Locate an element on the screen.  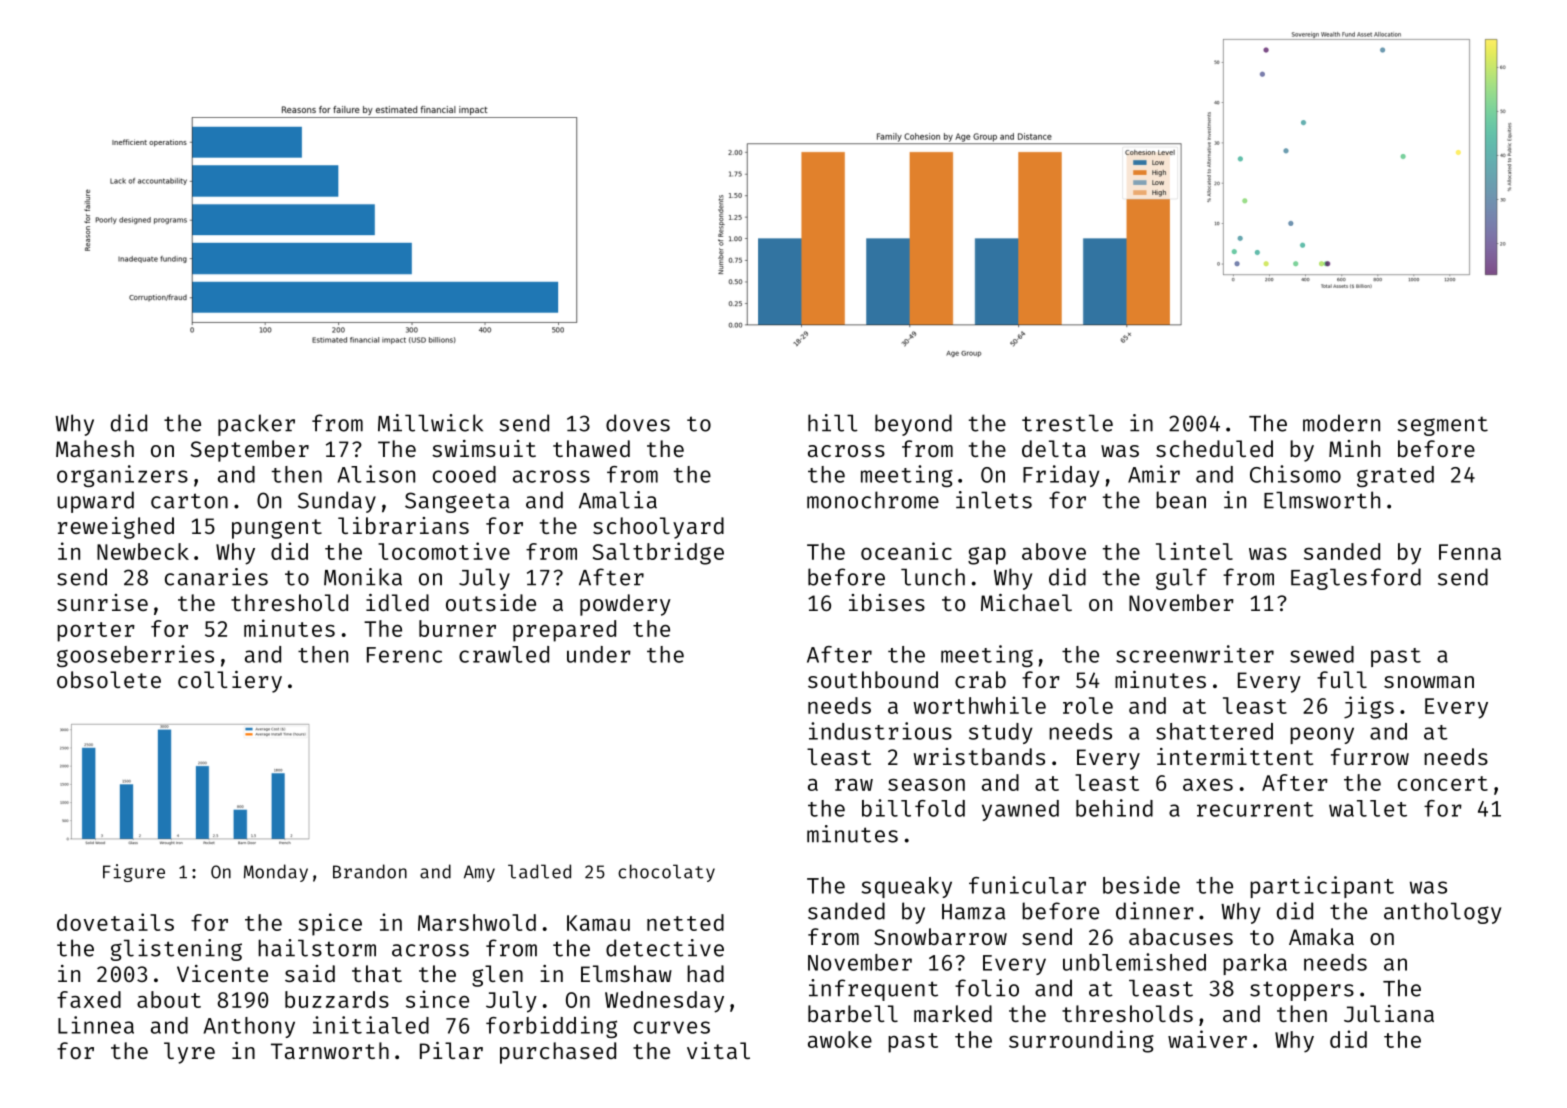
locomotive is located at coordinates (444, 551).
